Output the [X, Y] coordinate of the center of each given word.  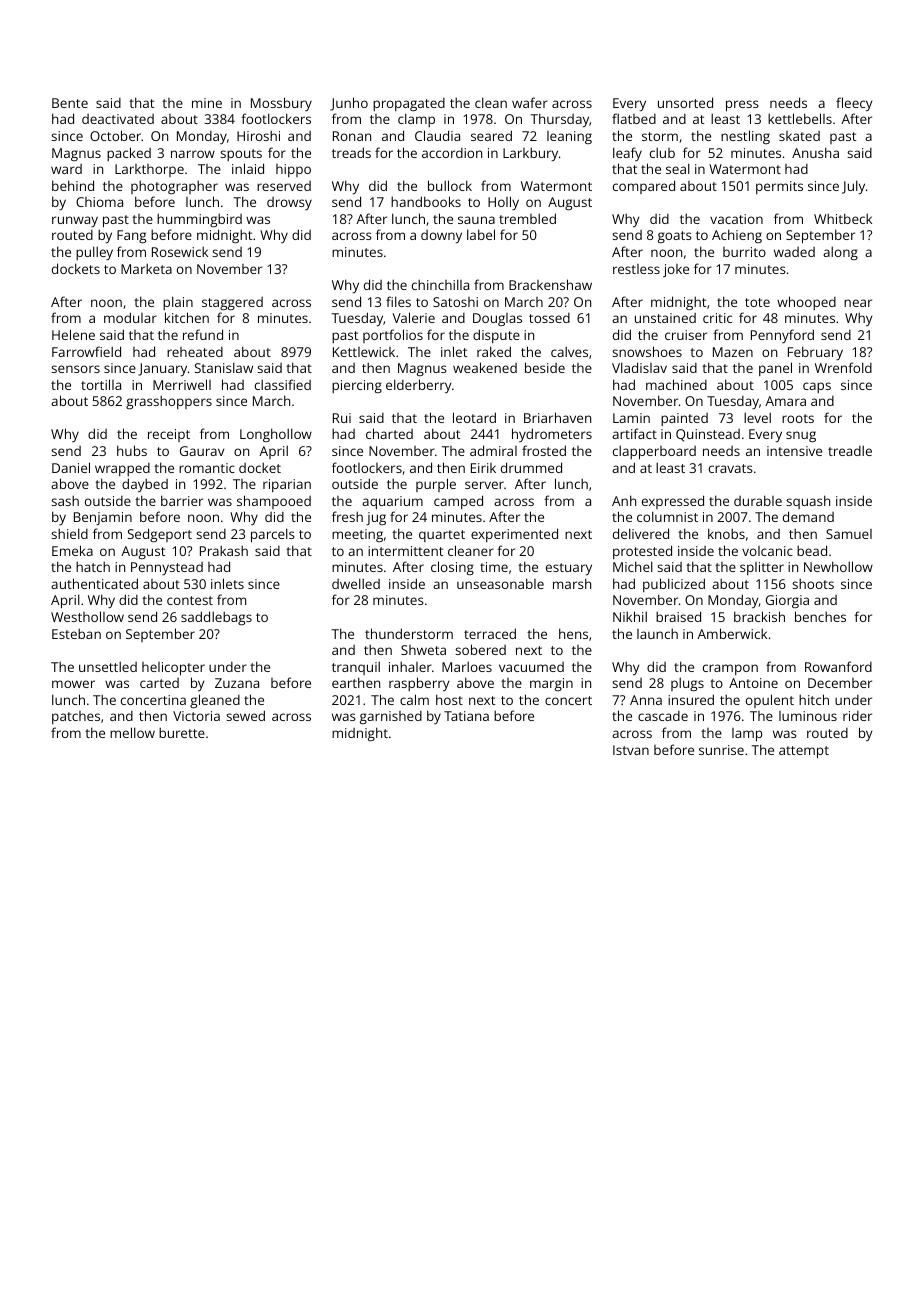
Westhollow [87, 616]
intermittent [405, 551]
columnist [667, 516]
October [115, 135]
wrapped [122, 469]
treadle [850, 450]
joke [676, 270]
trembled [527, 218]
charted [389, 433]
